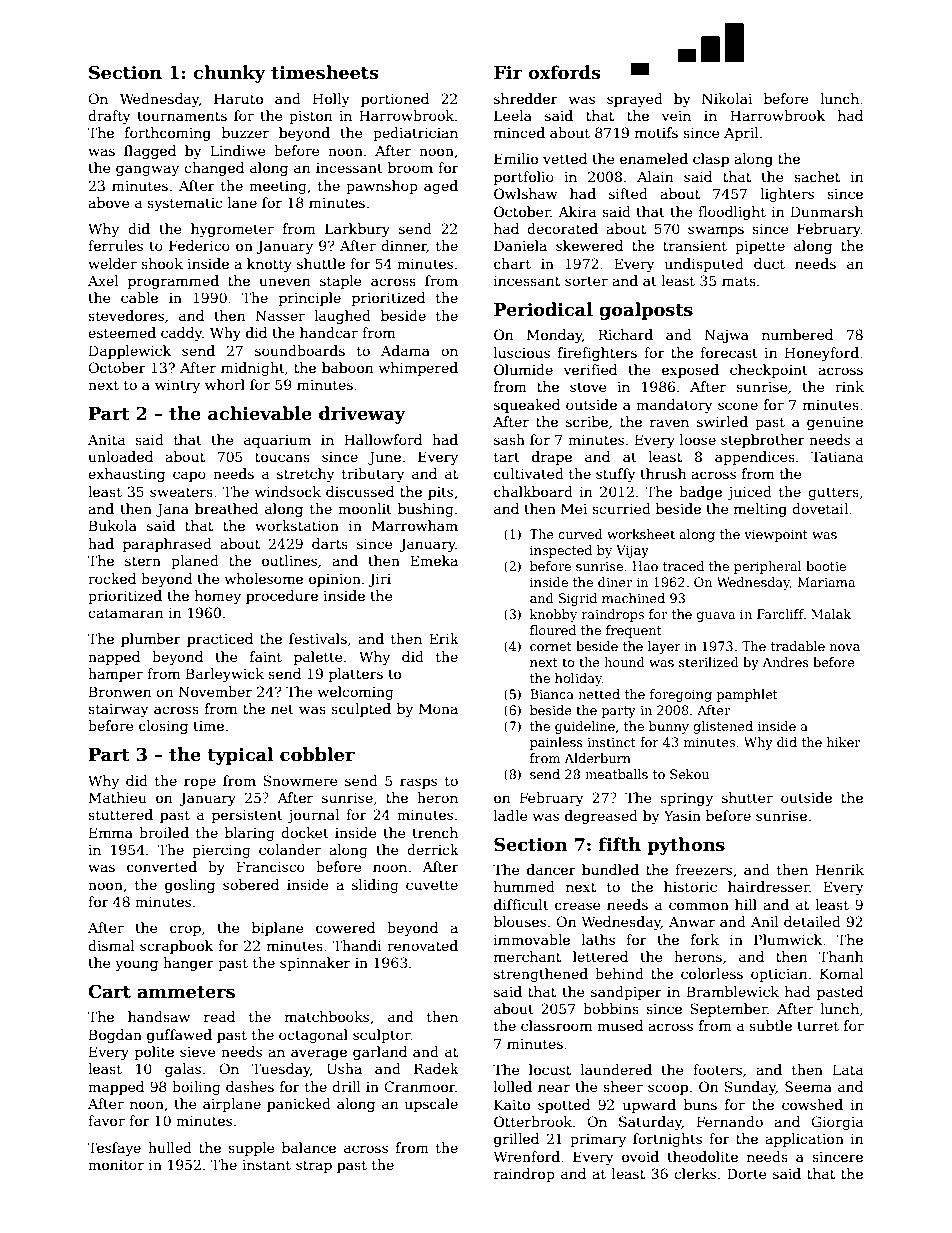 The height and width of the page is (1233, 952). Describe the element at coordinates (727, 98) in the page. I see `Nikolai` at that location.
